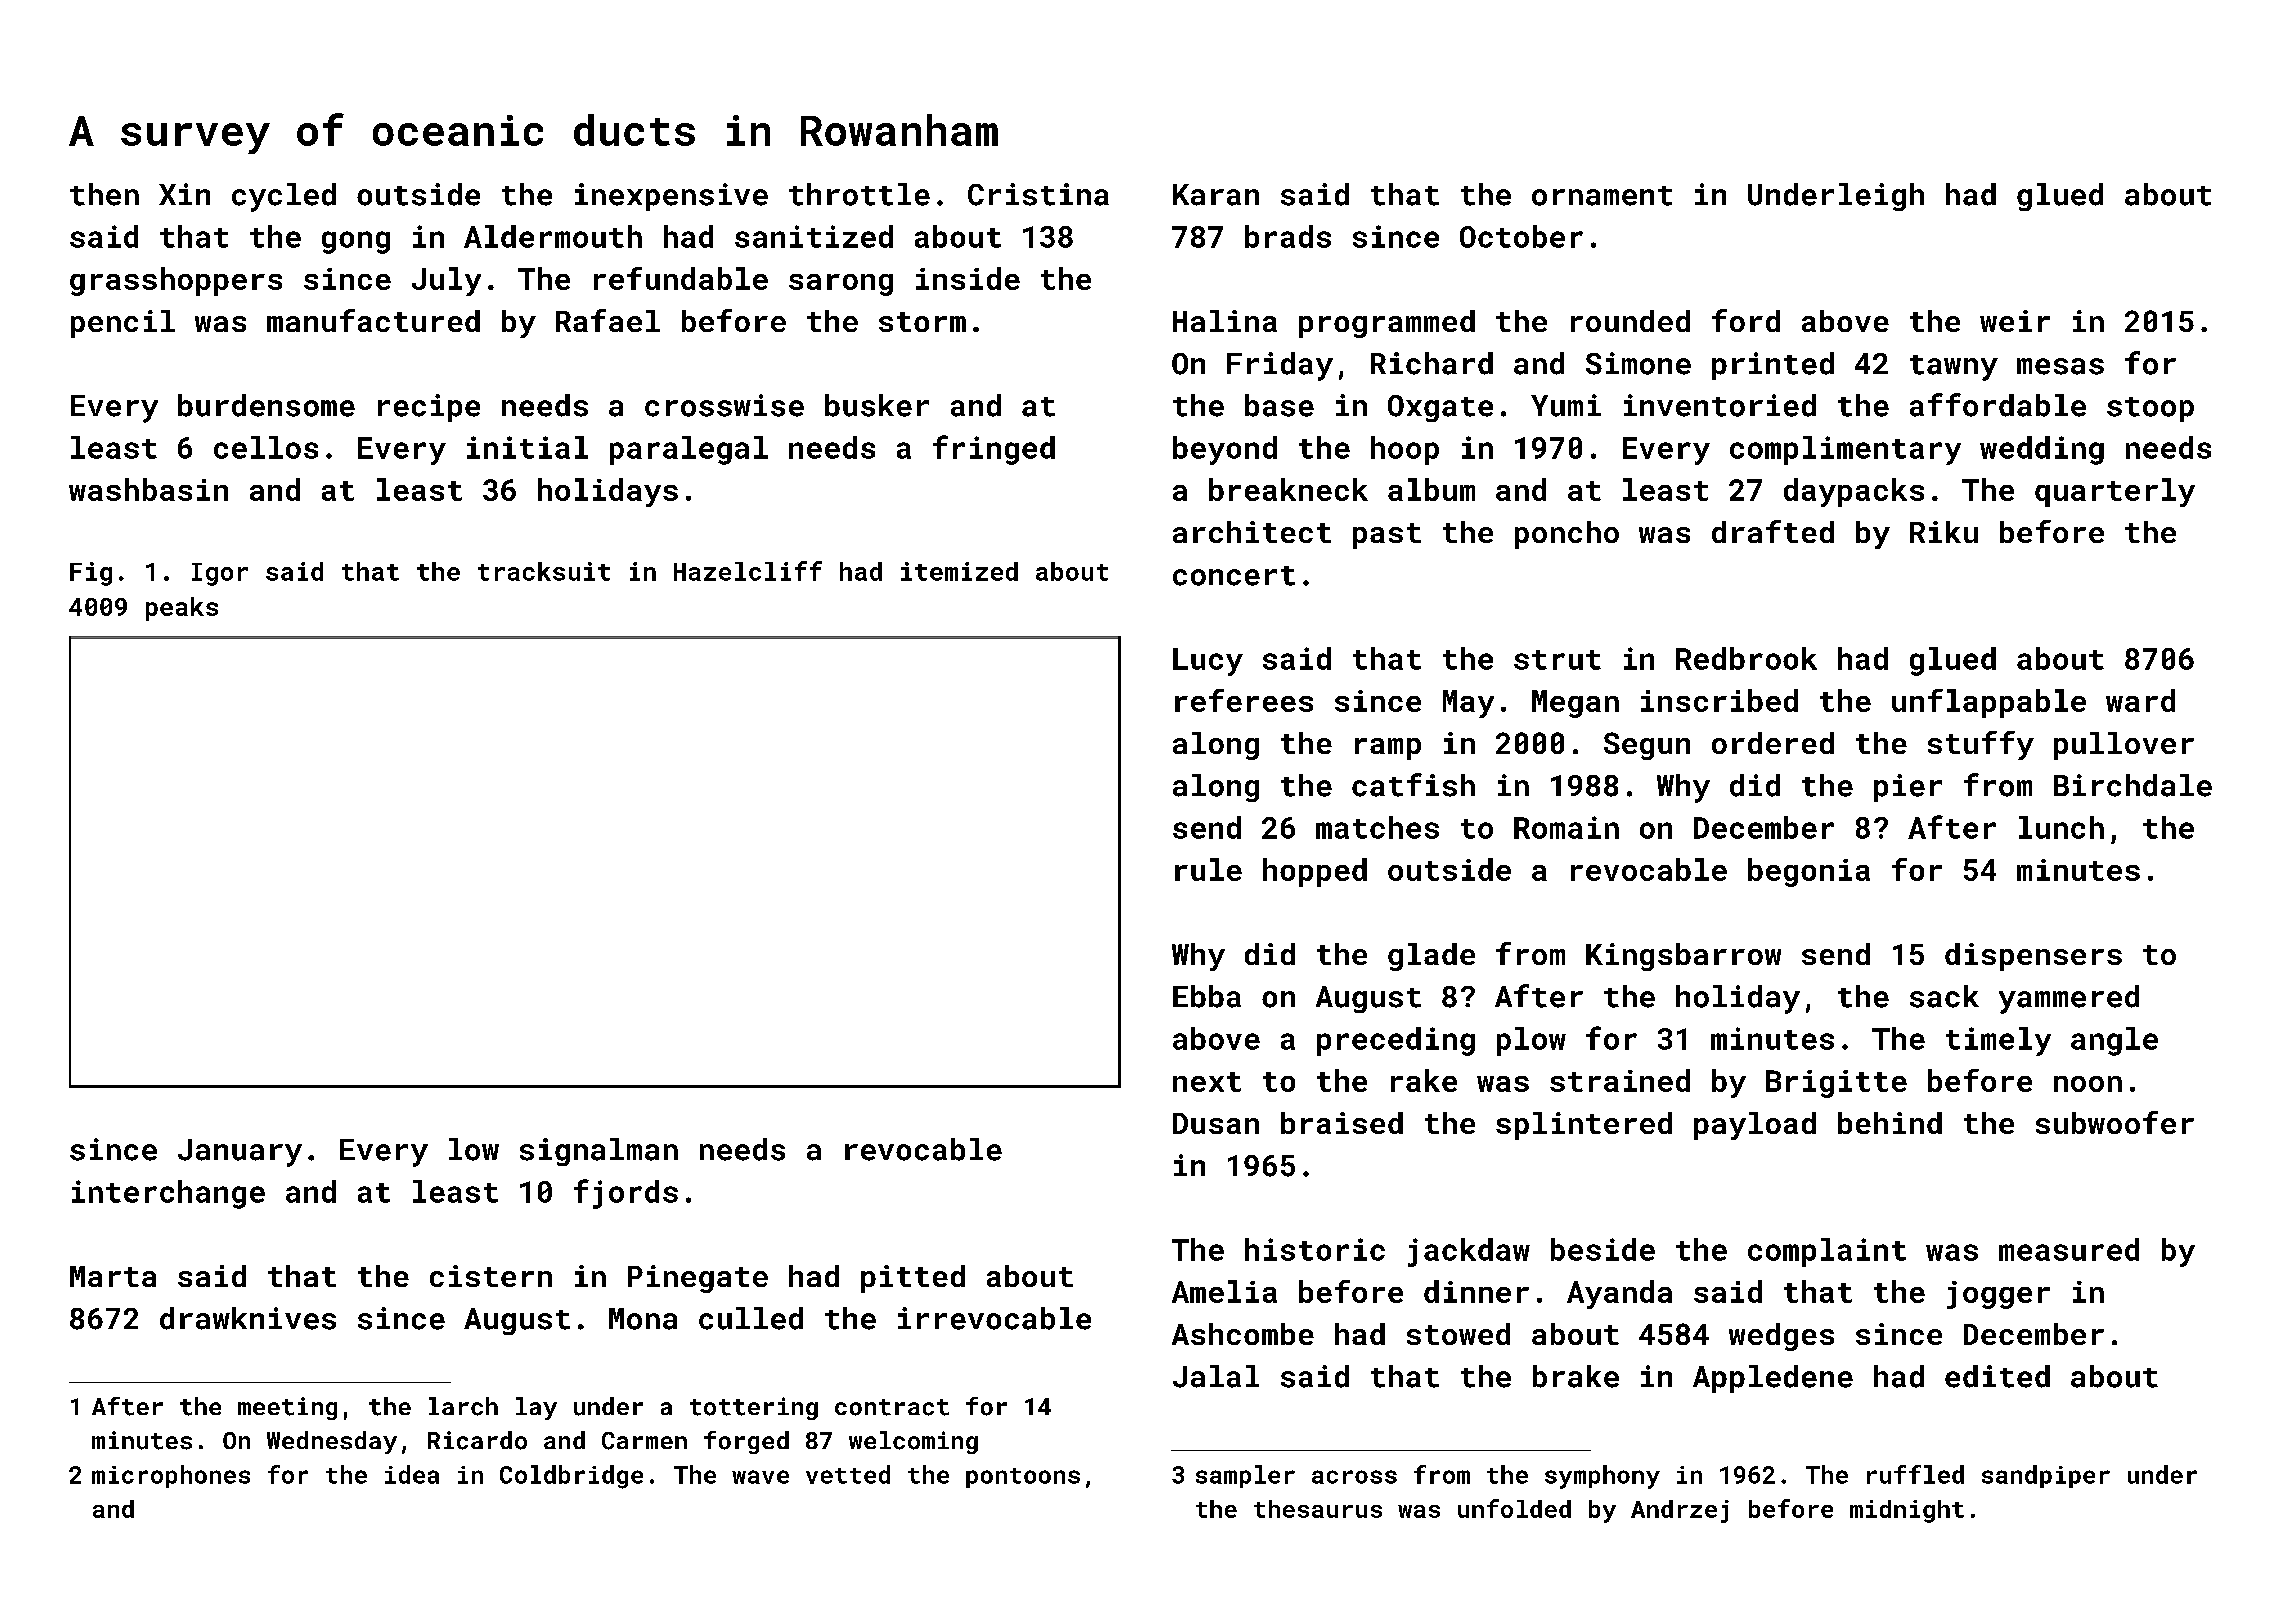  I want to click on peaks, so click(182, 609).
